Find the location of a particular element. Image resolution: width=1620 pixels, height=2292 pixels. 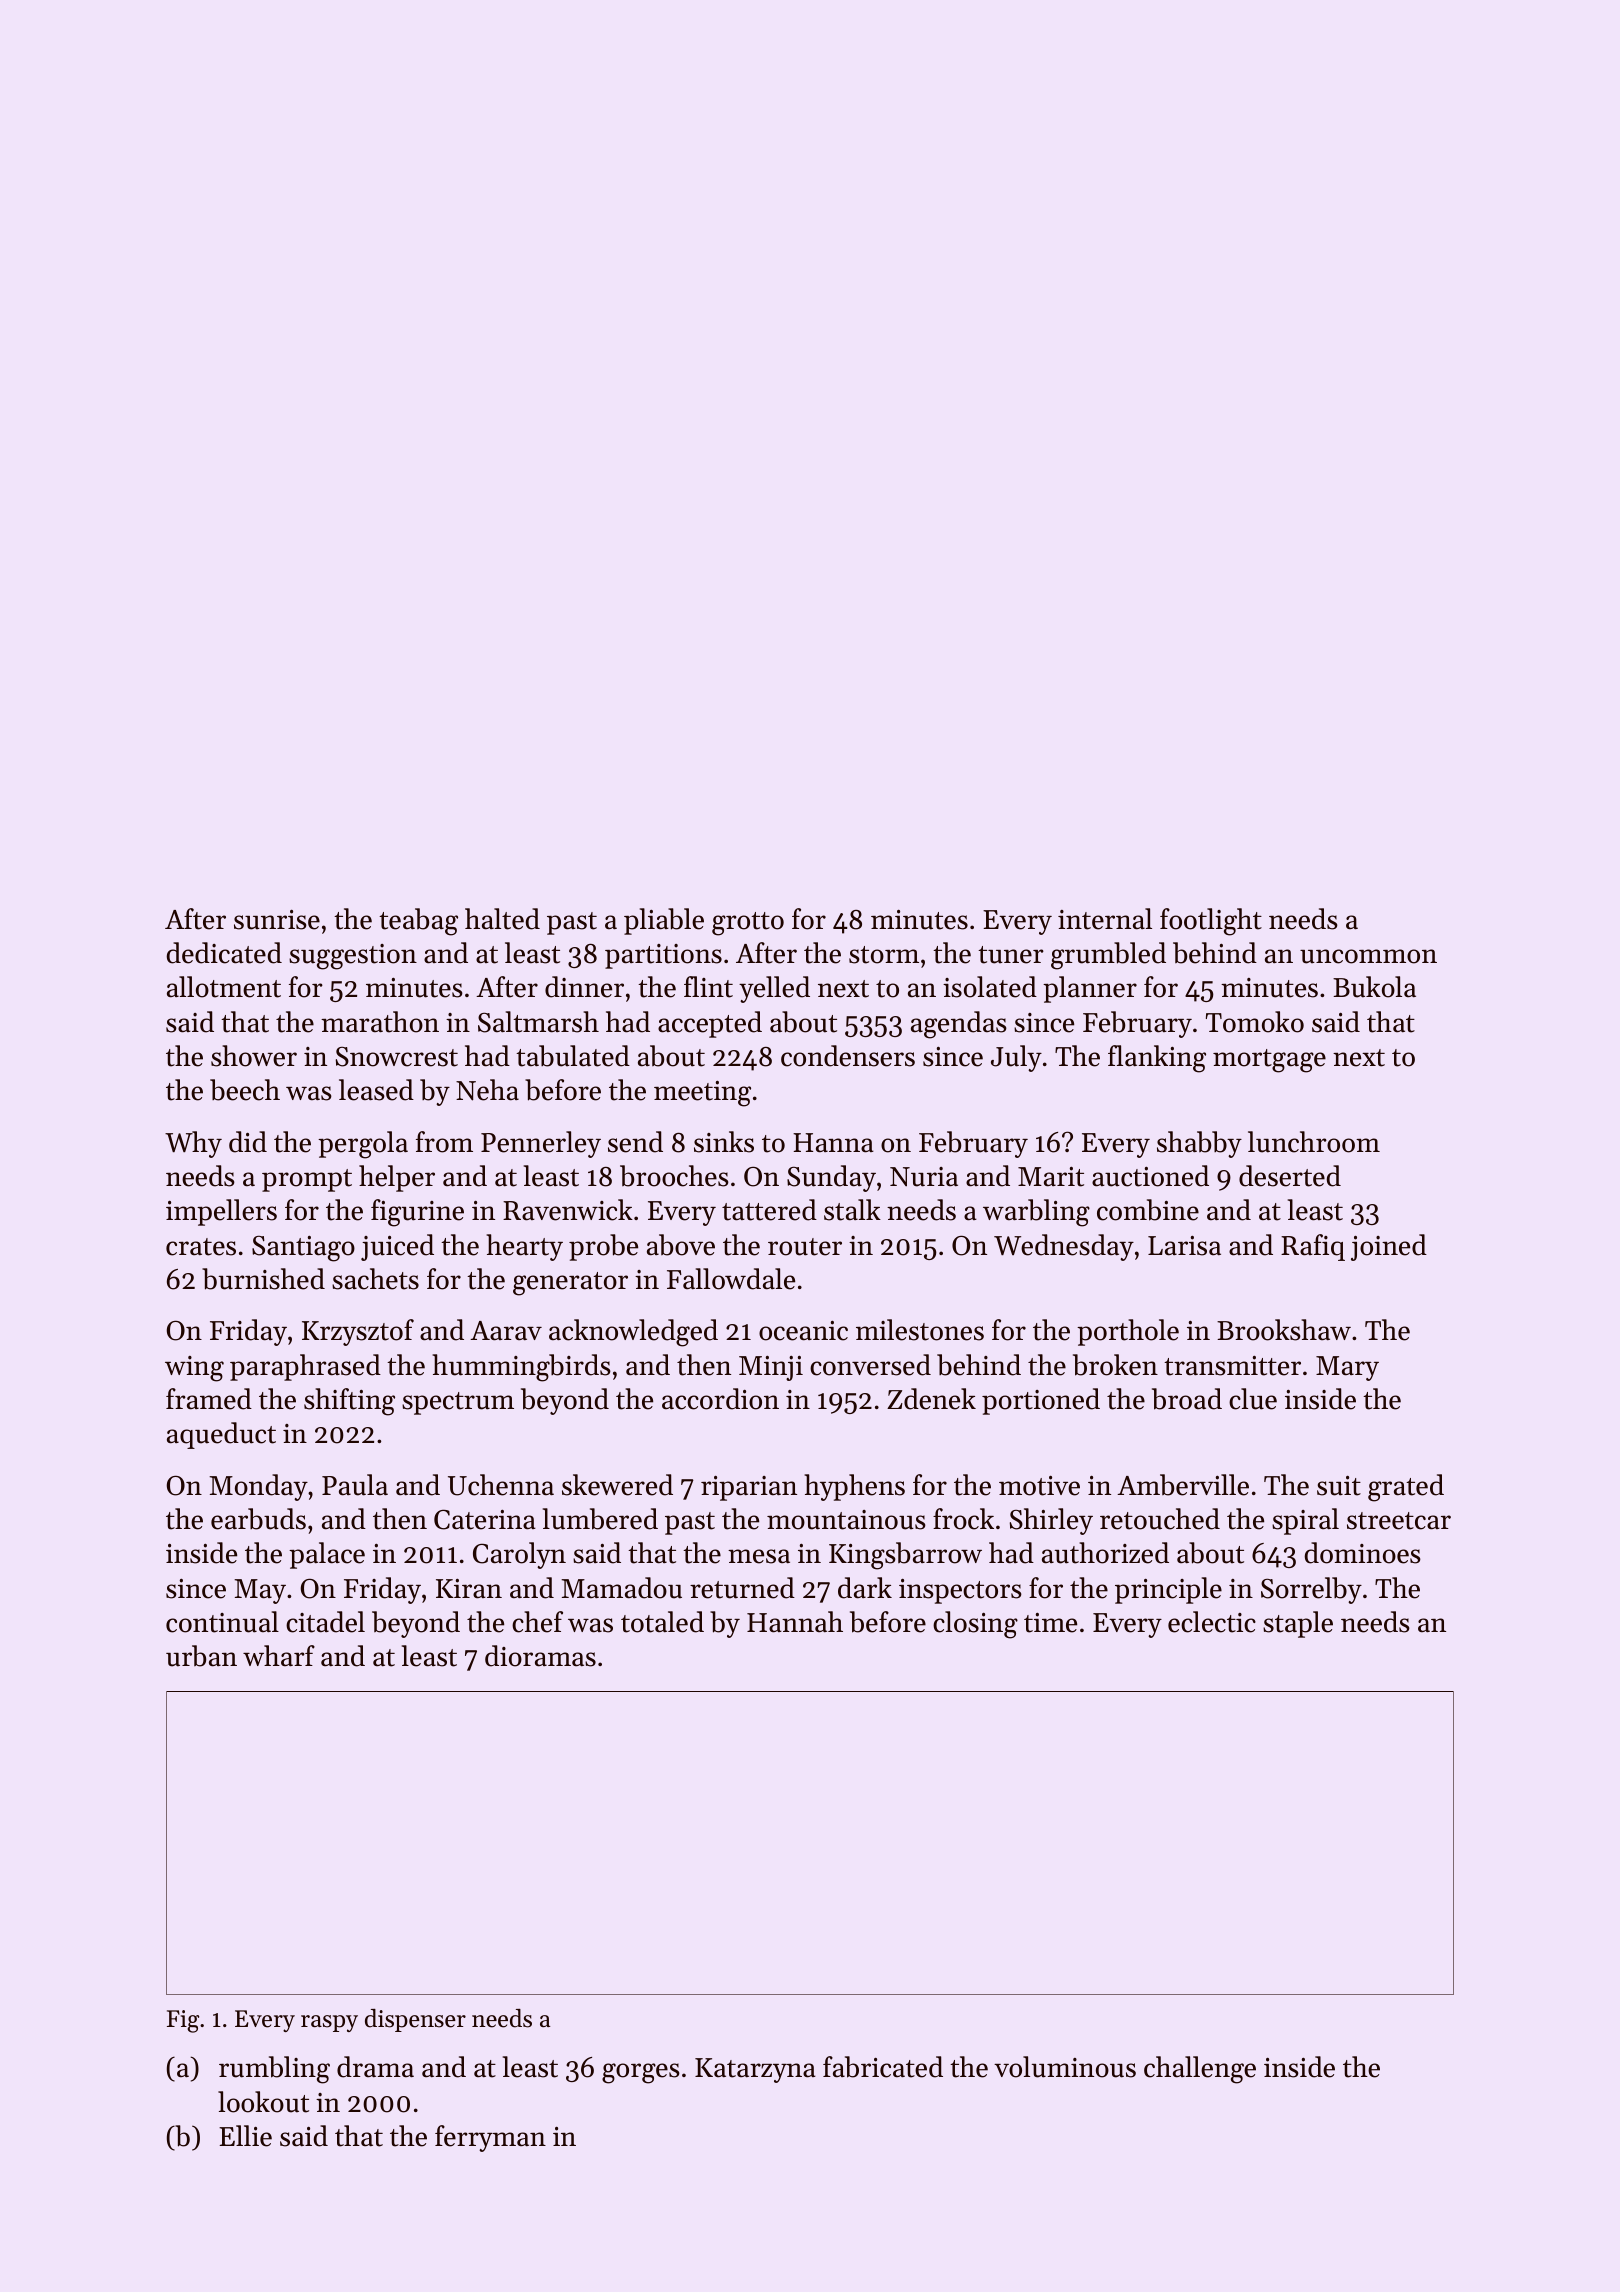

wharf is located at coordinates (279, 1656).
